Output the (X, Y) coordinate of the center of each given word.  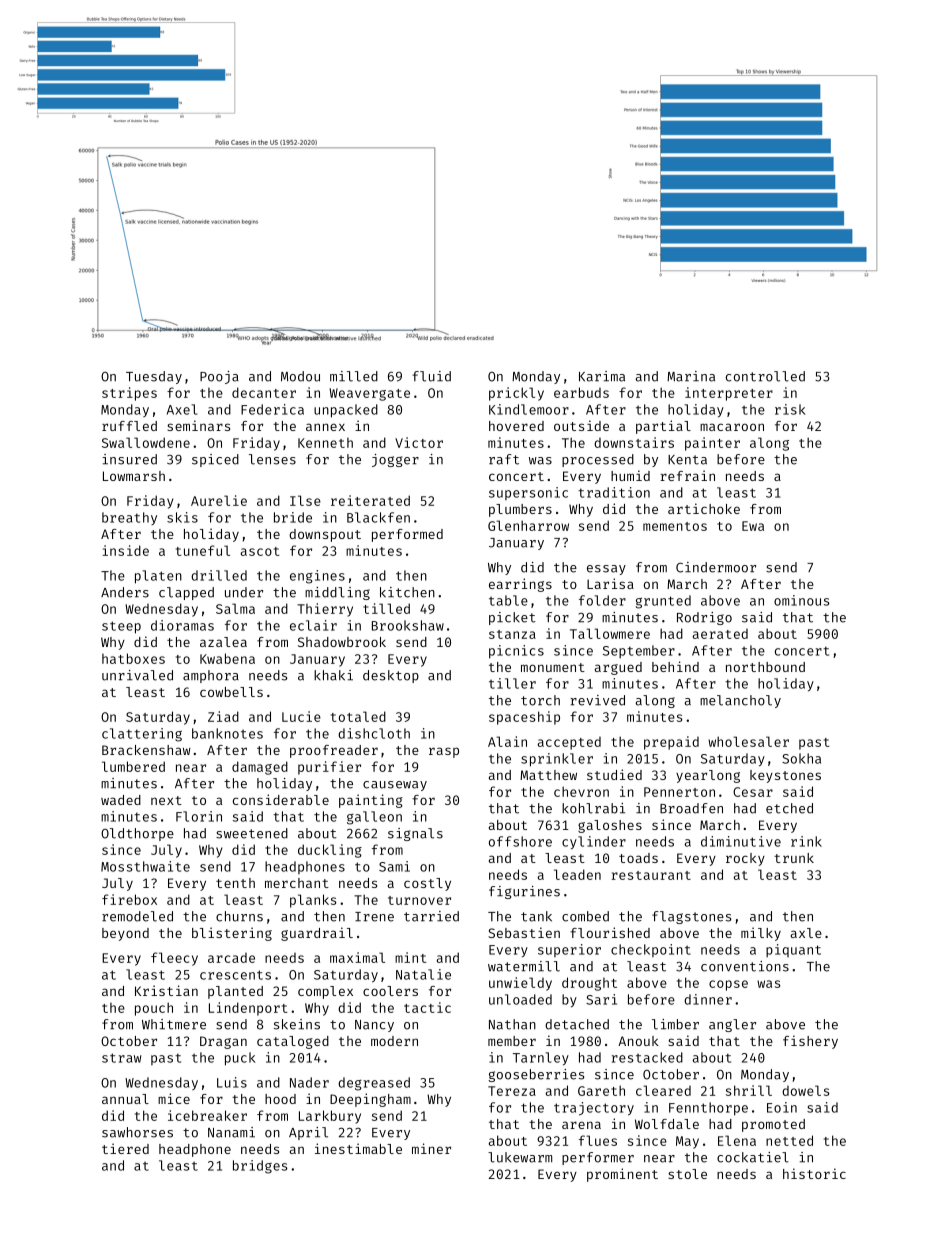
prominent (622, 1175)
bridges (260, 1167)
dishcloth (374, 733)
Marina (691, 376)
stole (687, 1174)
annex (325, 427)
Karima (602, 376)
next (166, 800)
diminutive (741, 841)
